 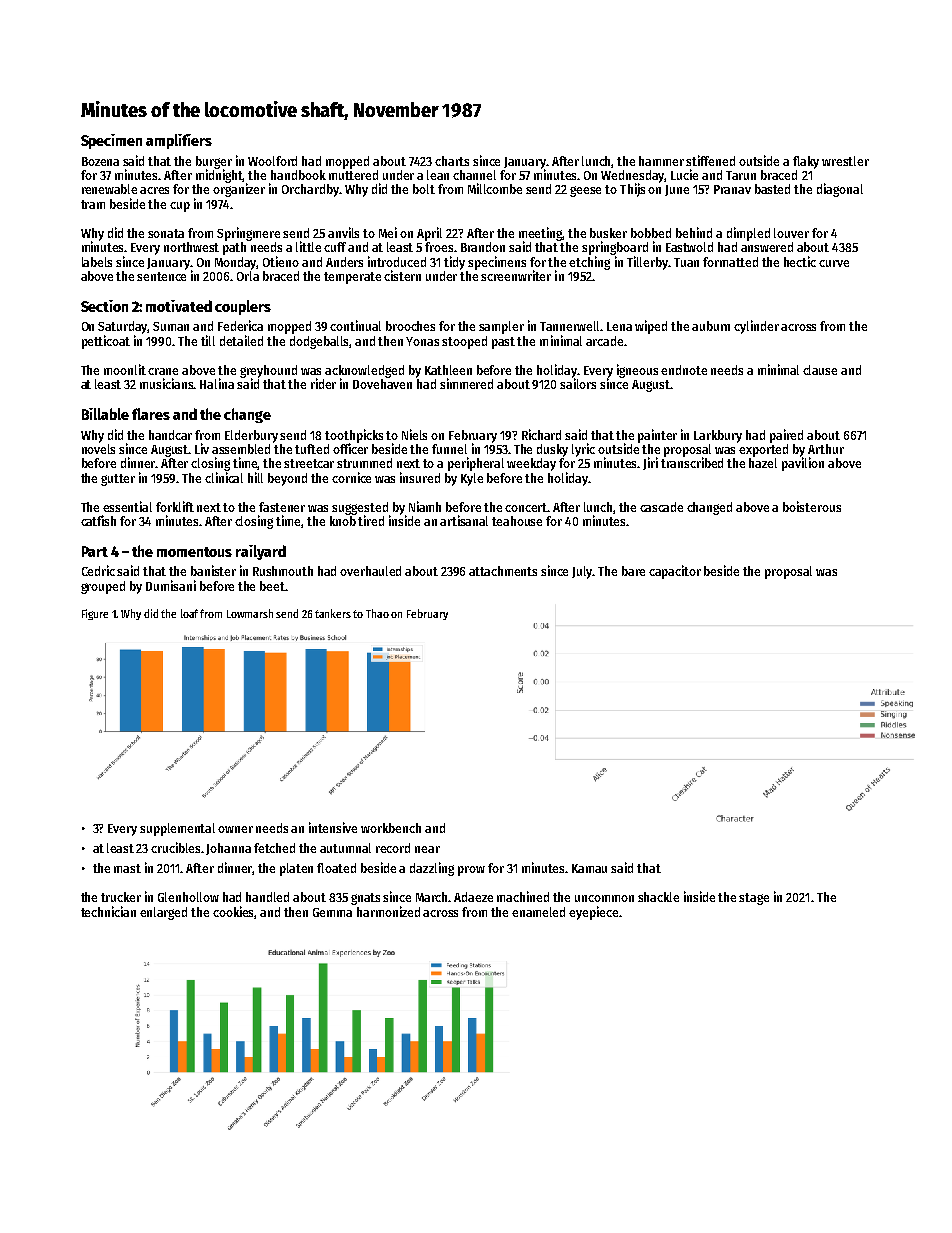 What do you see at coordinates (179, 141) in the page?
I see `amplifiers` at bounding box center [179, 141].
